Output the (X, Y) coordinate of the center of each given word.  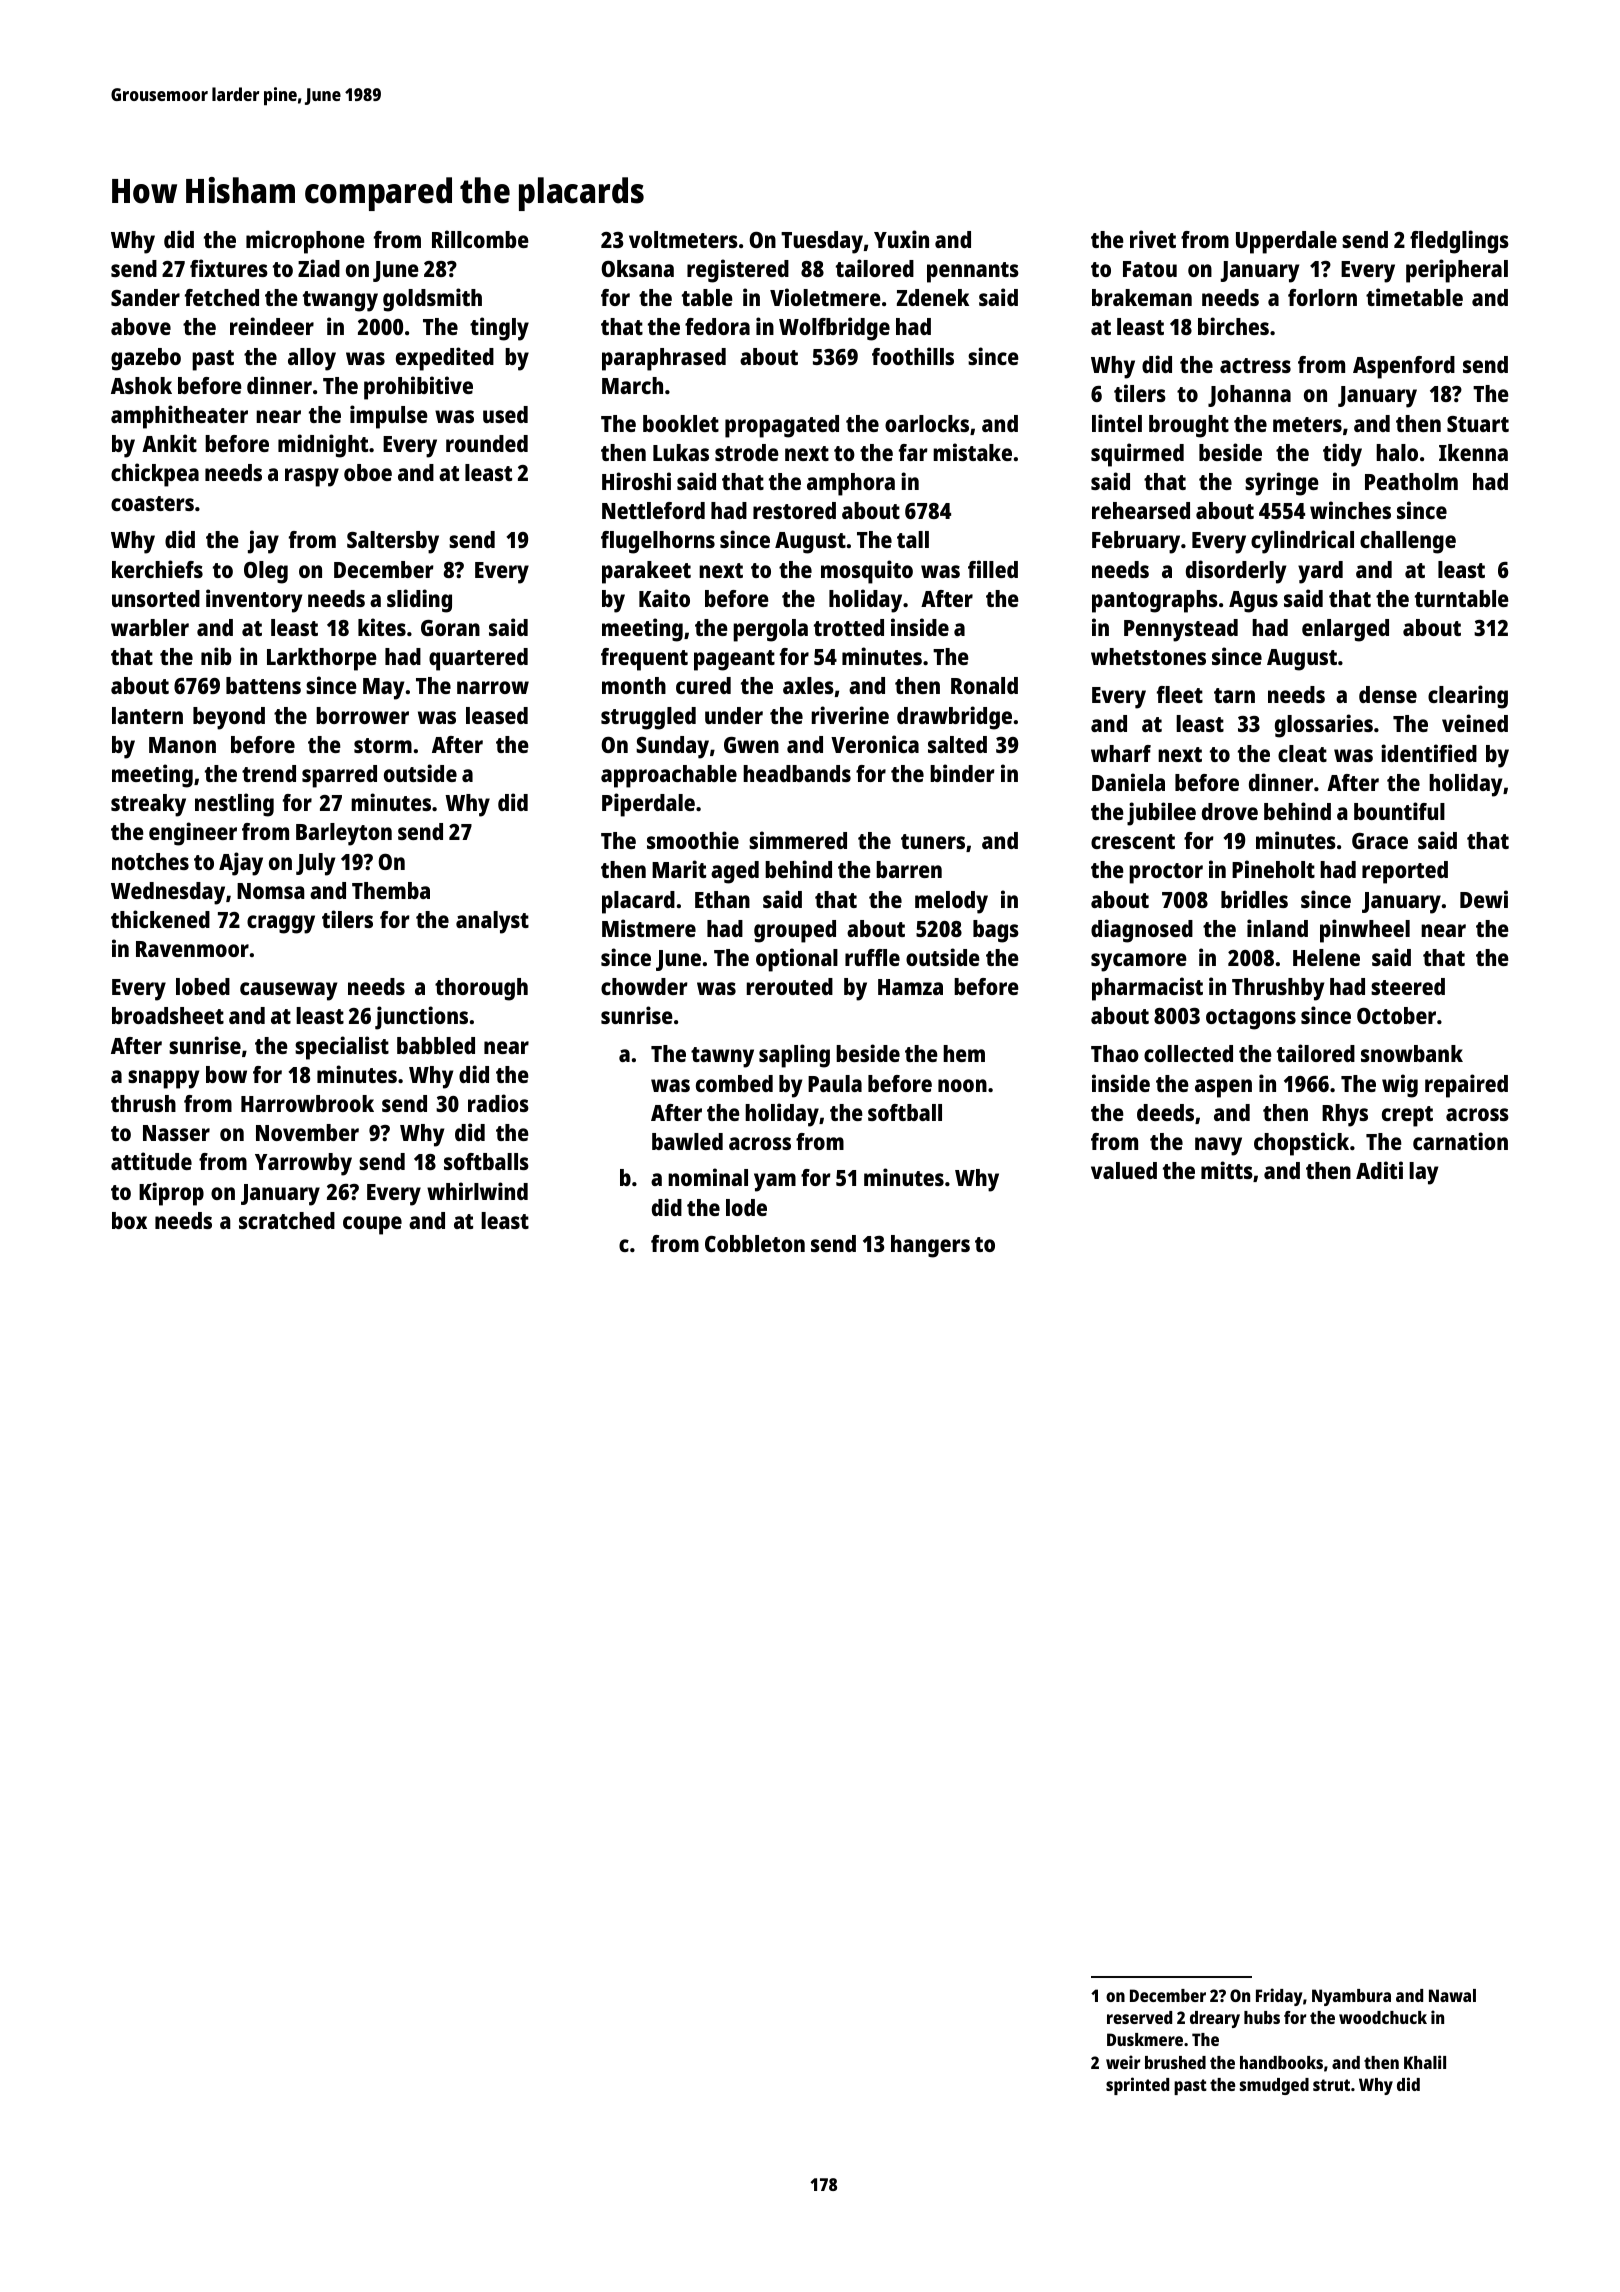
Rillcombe (480, 239)
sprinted (1137, 2086)
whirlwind (477, 1191)
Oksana (637, 268)
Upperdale (1286, 242)
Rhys (1345, 1115)
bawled (687, 1141)
